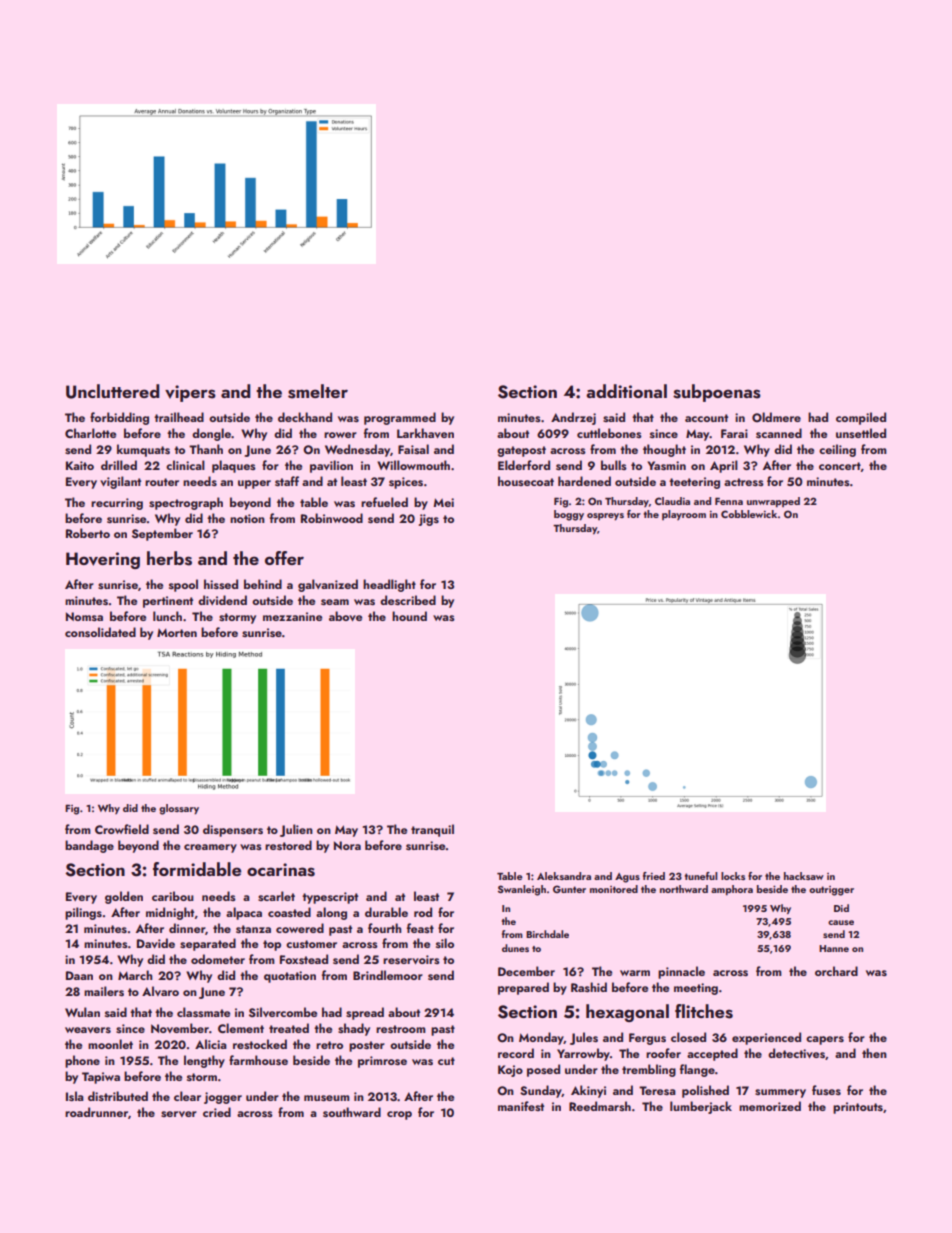  I want to click on Isla, so click(75, 1096).
